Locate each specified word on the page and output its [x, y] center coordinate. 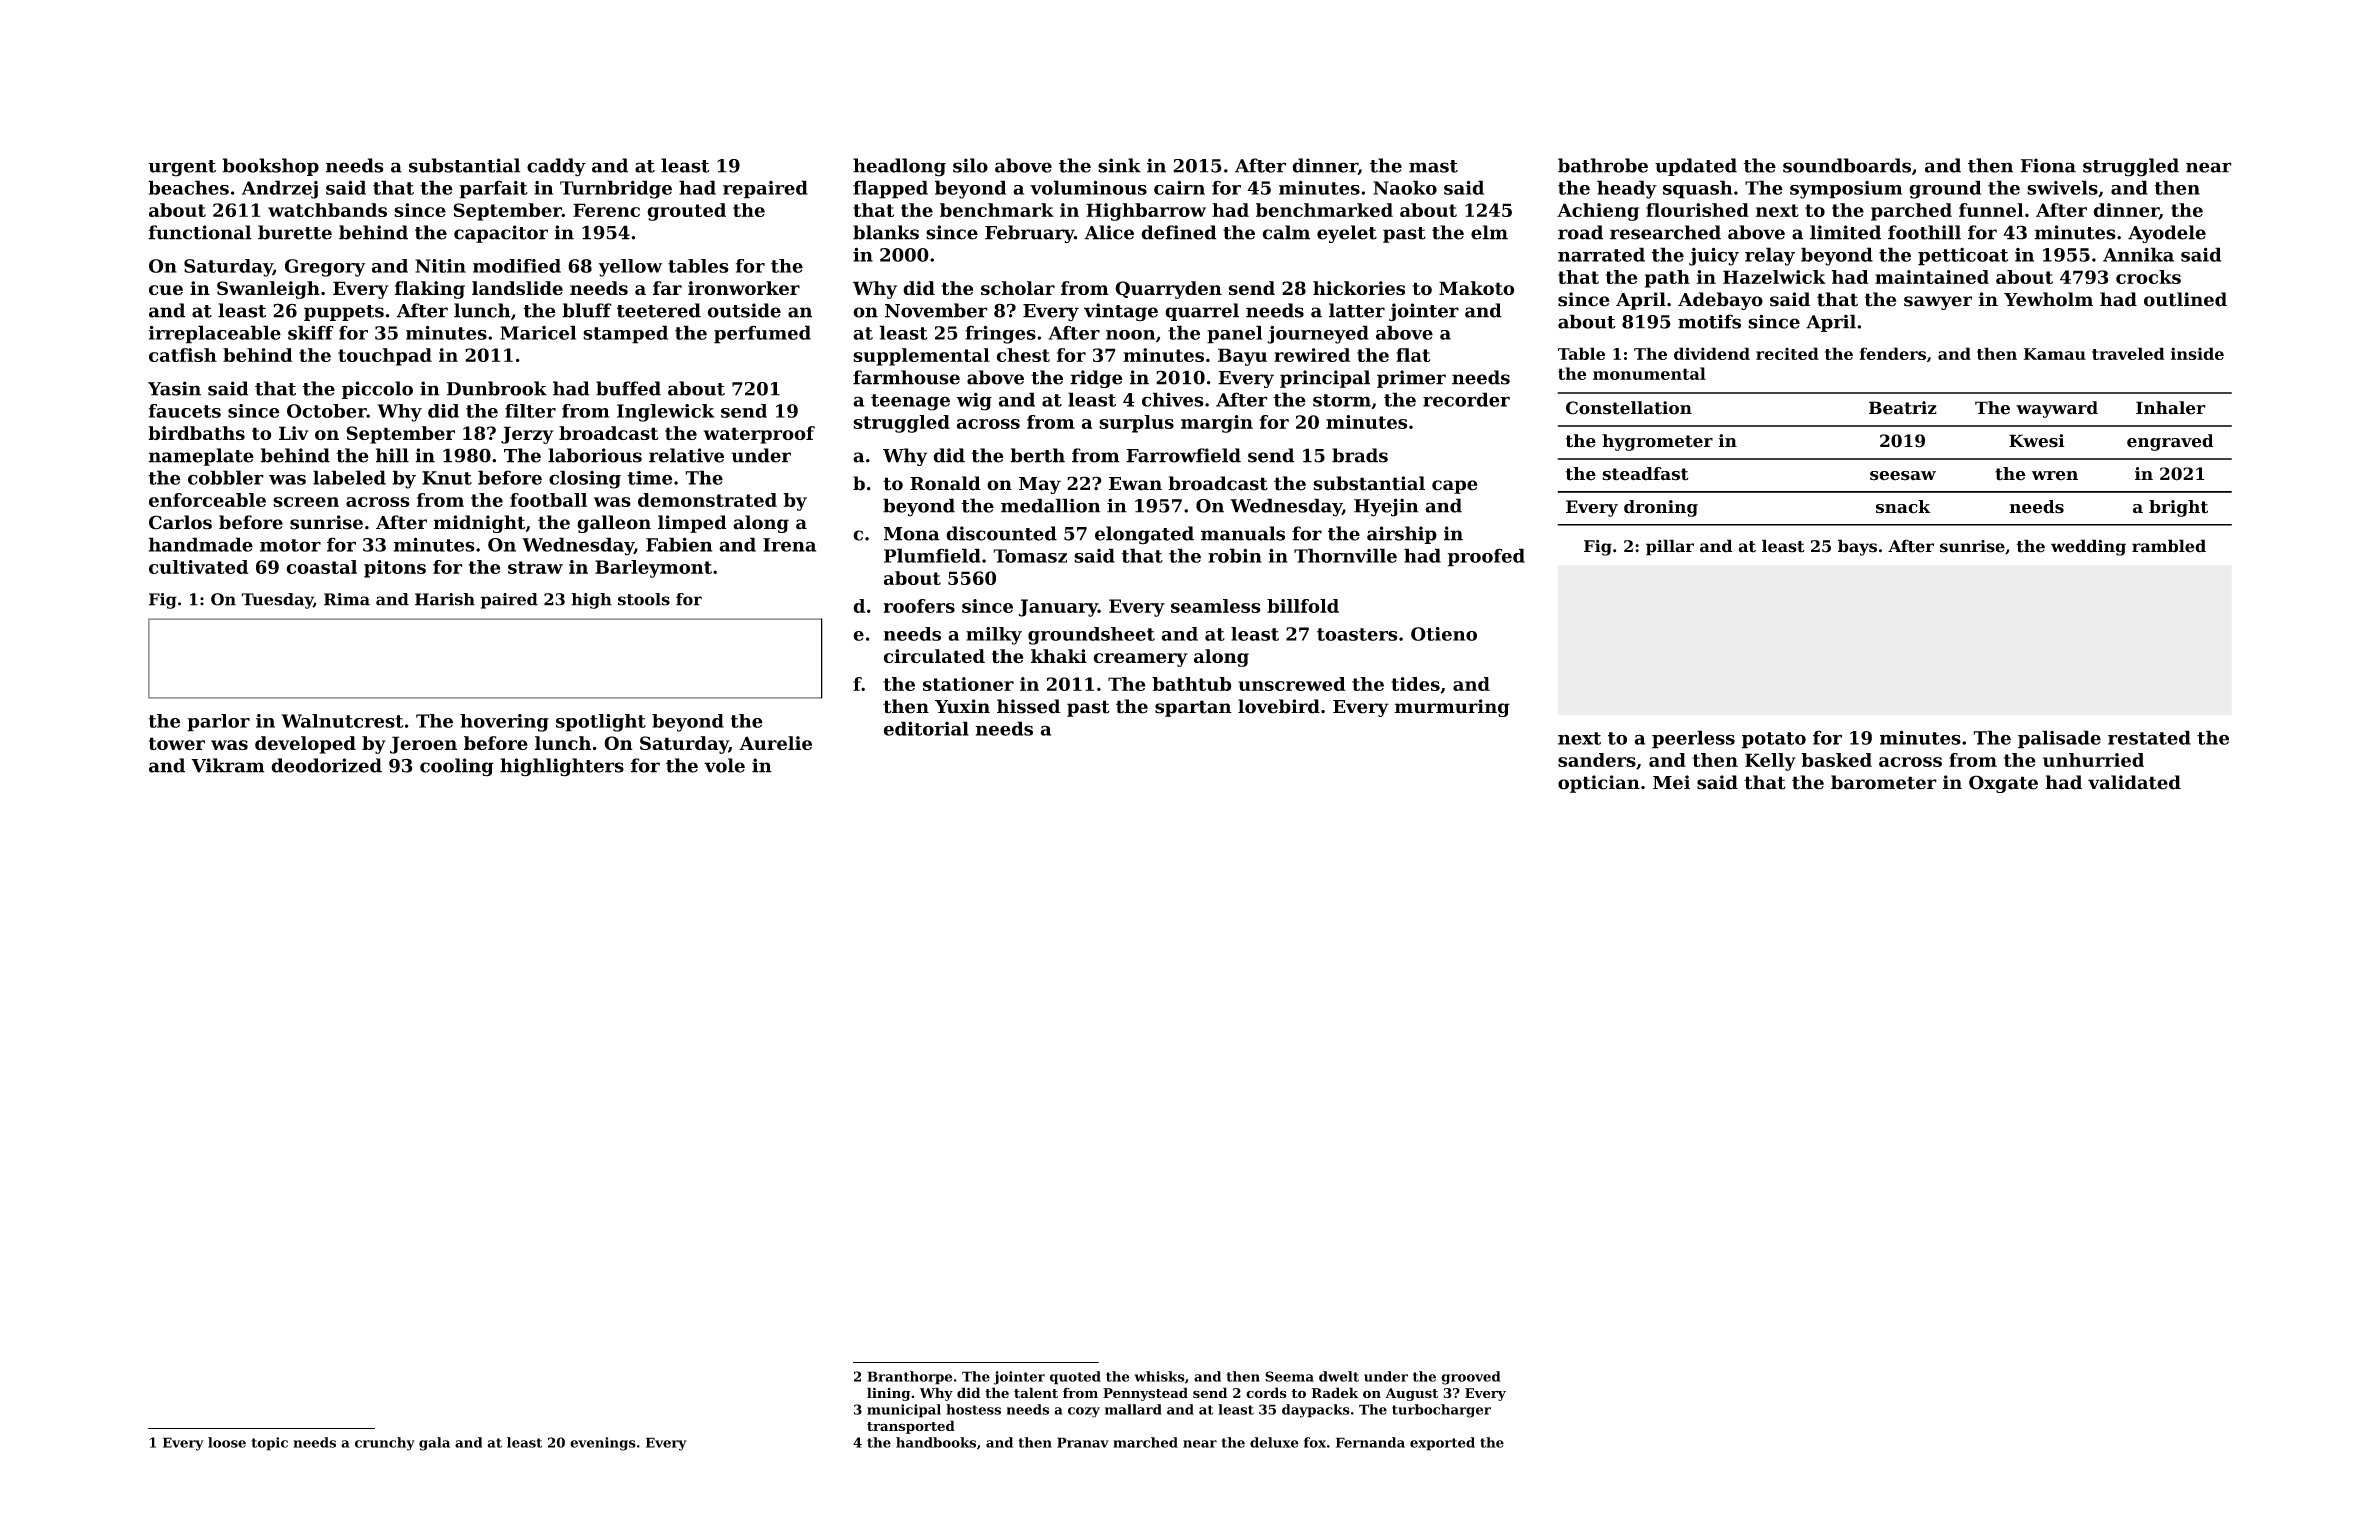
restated [2149, 737]
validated [2134, 782]
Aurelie [775, 743]
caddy [556, 167]
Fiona [2048, 165]
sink [1119, 165]
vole [724, 765]
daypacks [1316, 1411]
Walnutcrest [342, 721]
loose [227, 1442]
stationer [968, 684]
